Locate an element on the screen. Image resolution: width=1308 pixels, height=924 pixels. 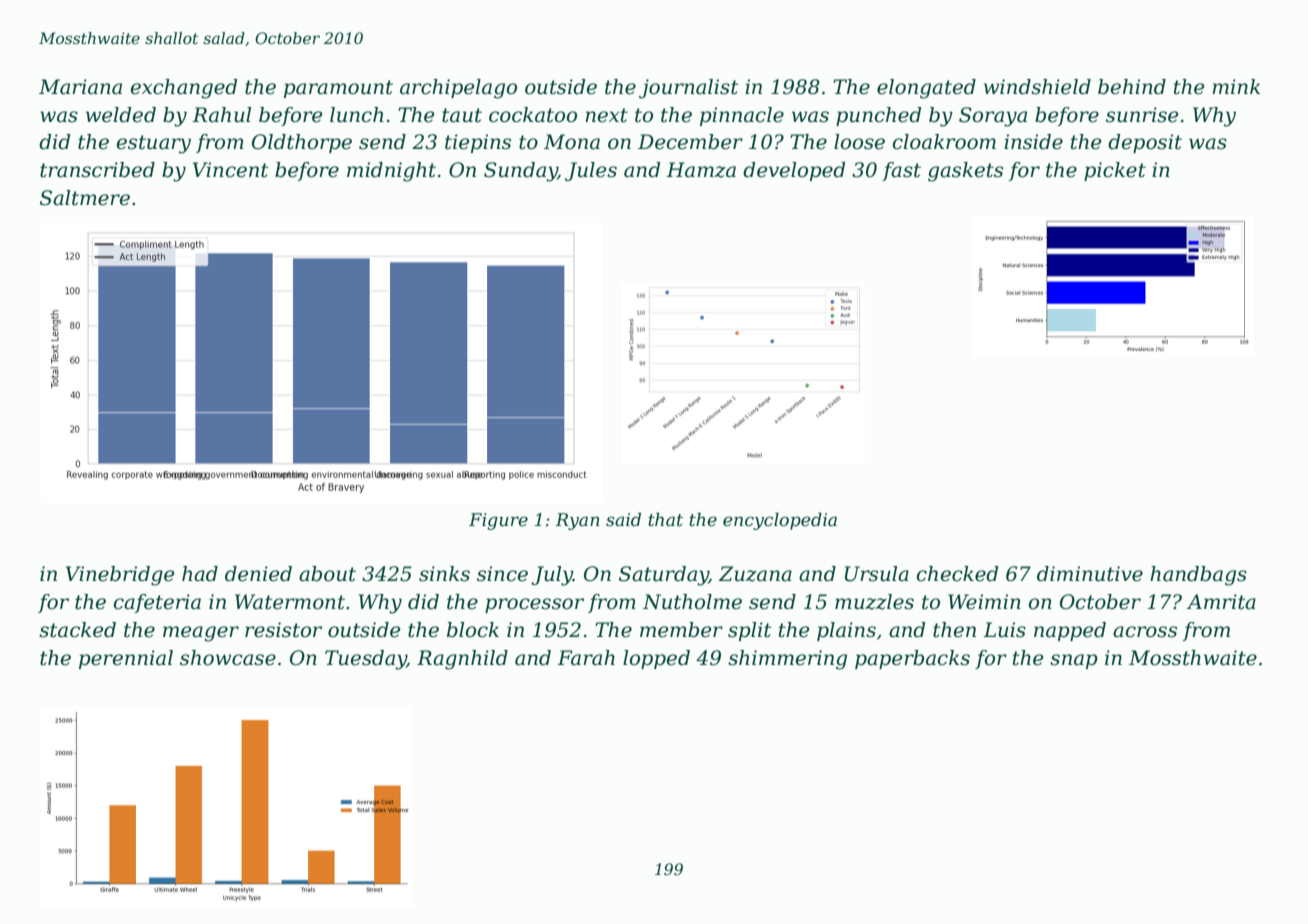
perennial is located at coordinates (126, 659).
